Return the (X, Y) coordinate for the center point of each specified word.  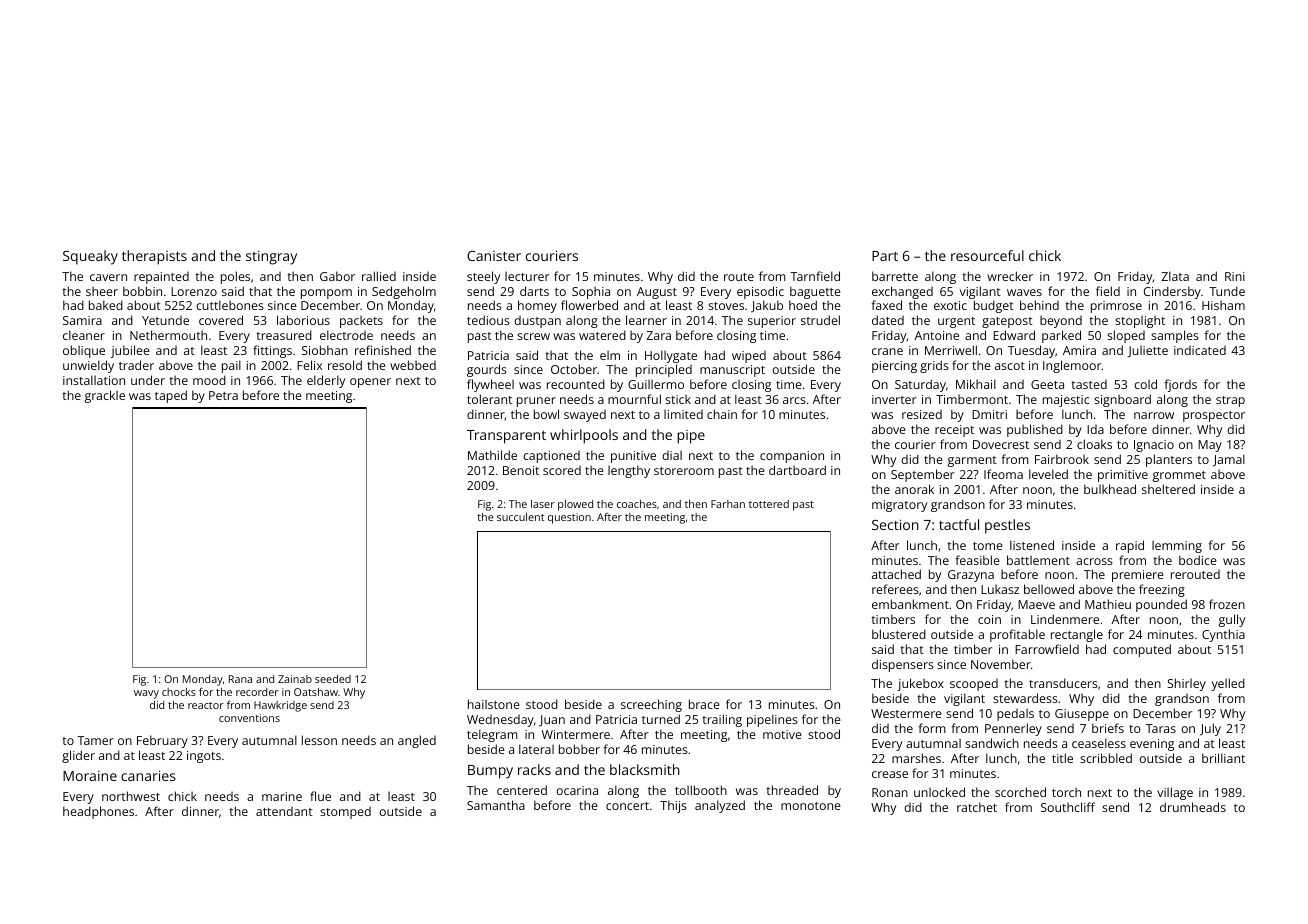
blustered (899, 634)
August (657, 293)
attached (896, 574)
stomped (345, 813)
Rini (1235, 276)
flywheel (490, 385)
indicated (1200, 350)
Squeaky (90, 257)
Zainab (295, 679)
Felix (309, 365)
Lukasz (1000, 589)
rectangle (1077, 635)
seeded (333, 679)
